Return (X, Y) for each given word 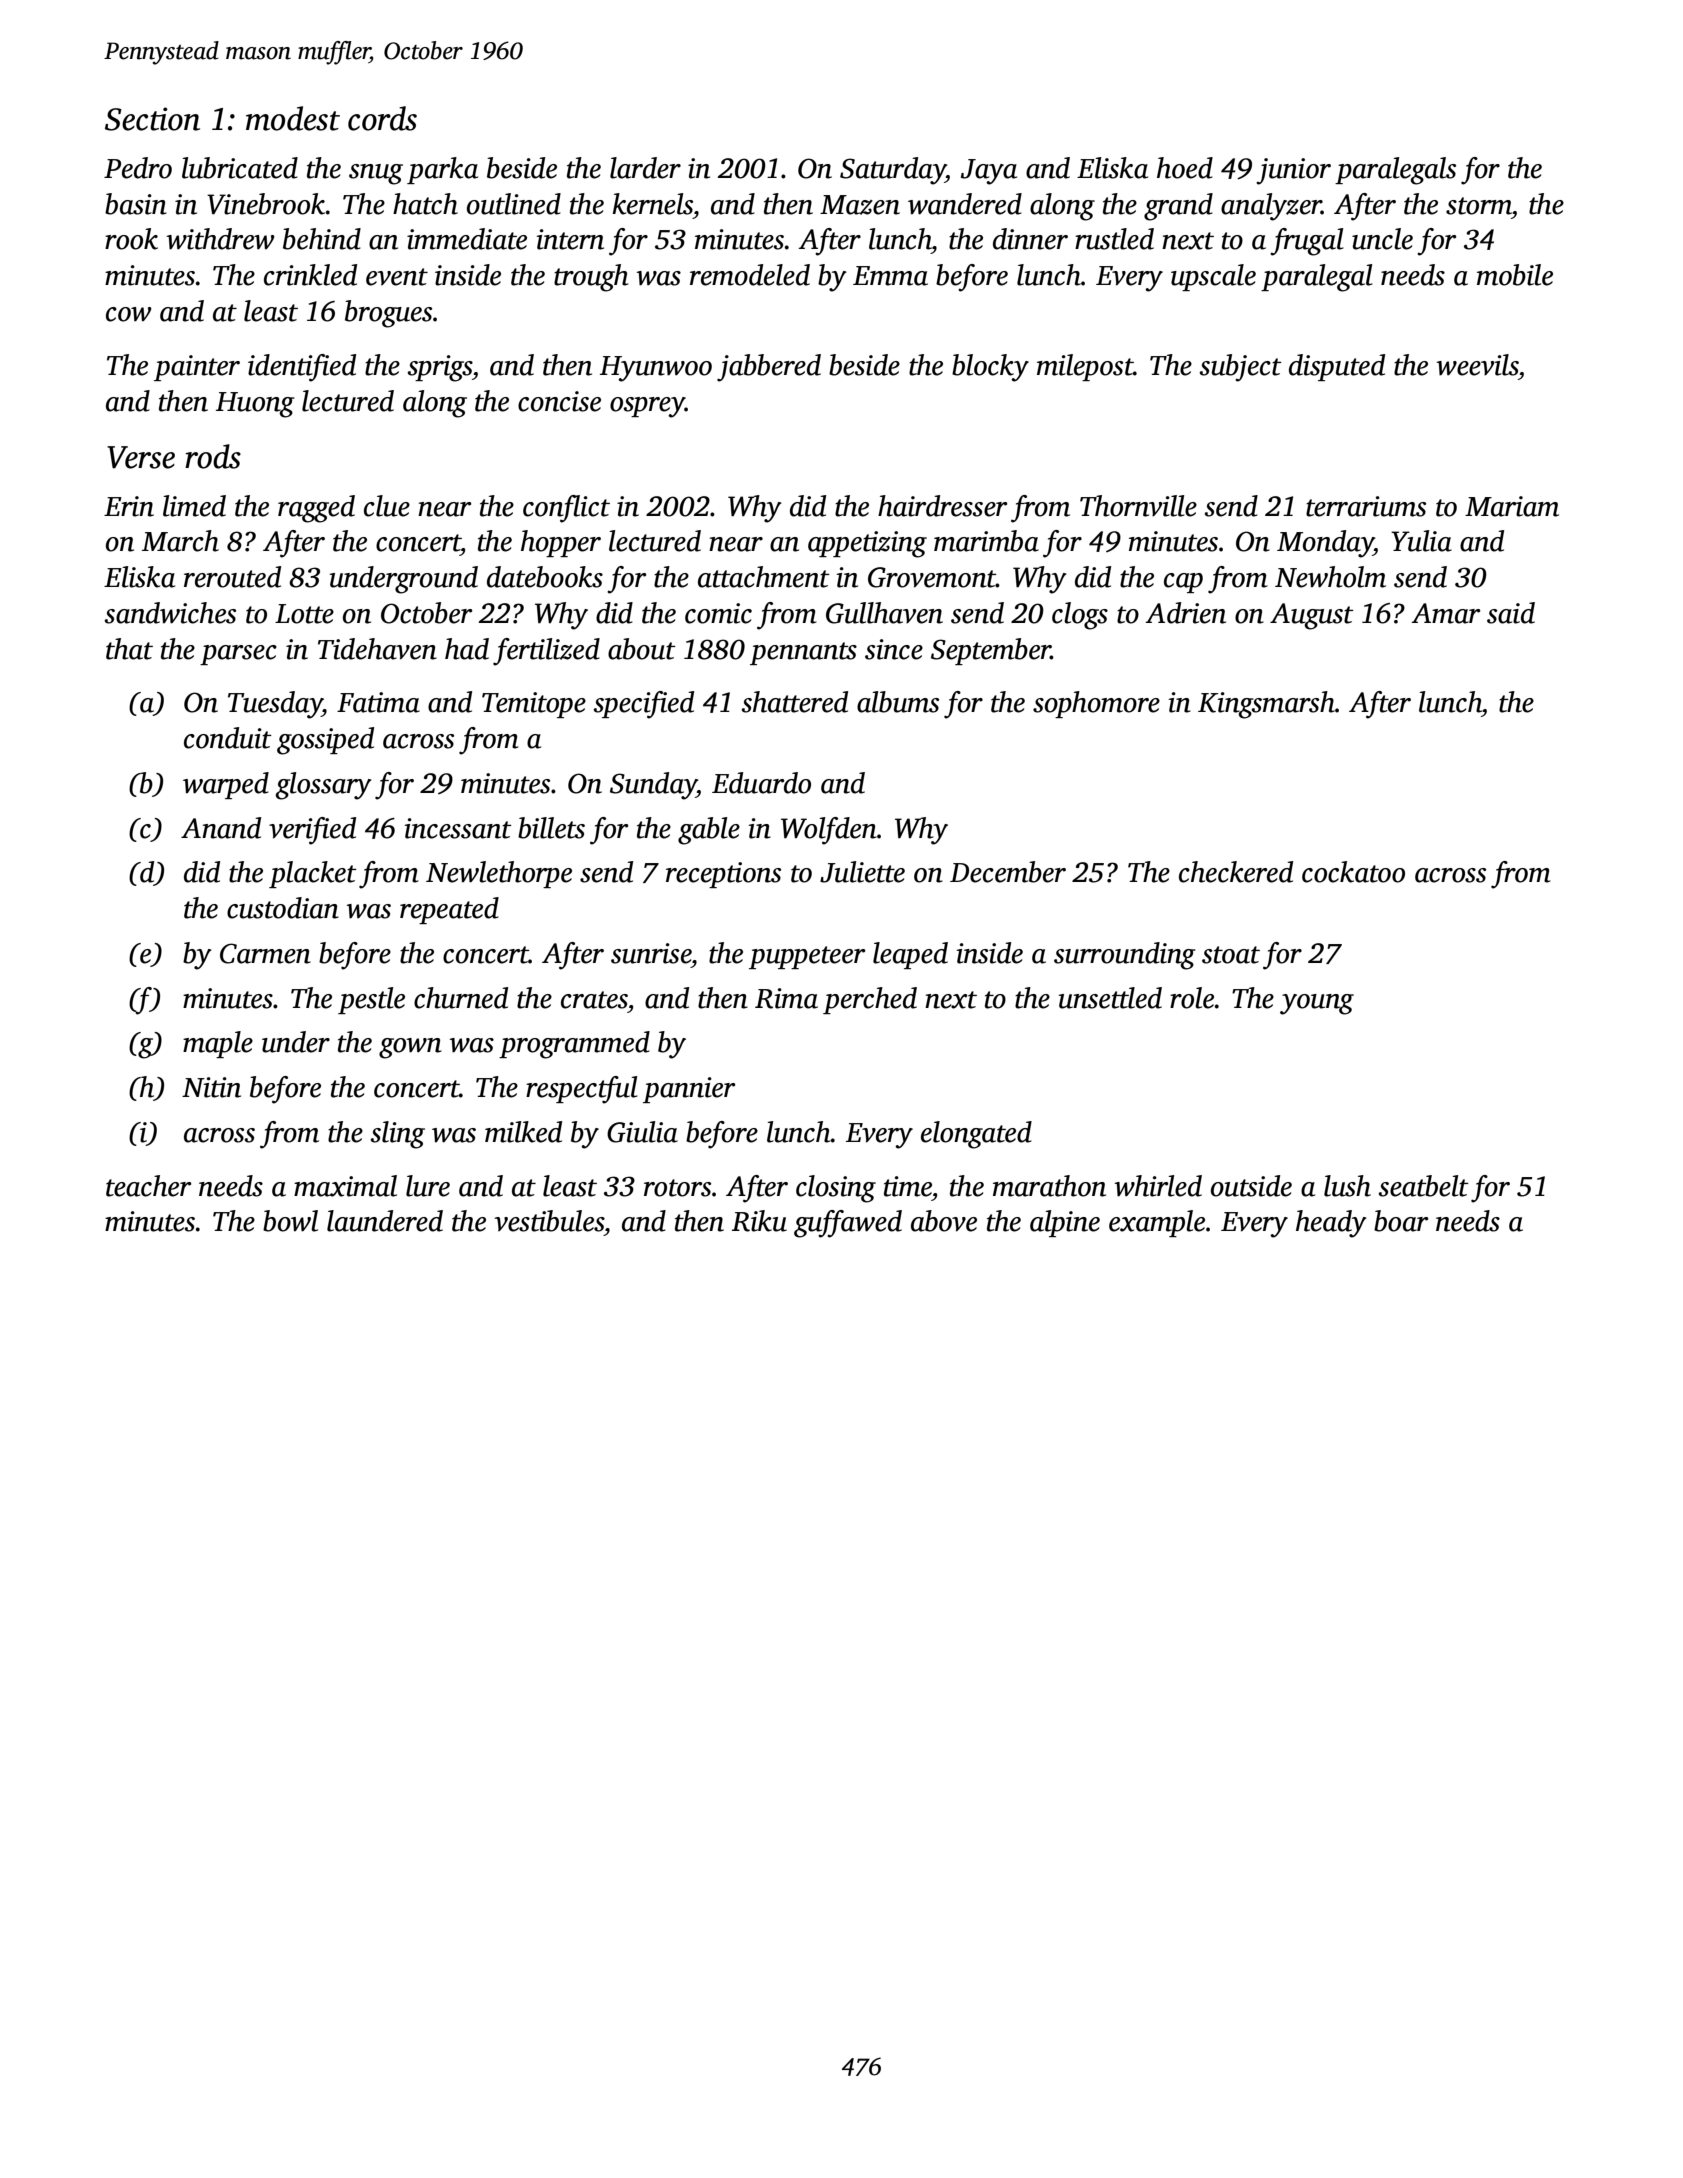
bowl (290, 1221)
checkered (1236, 872)
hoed (1185, 168)
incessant (458, 828)
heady (1331, 1224)
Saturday (893, 171)
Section (152, 119)
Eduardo (761, 783)
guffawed (848, 1224)
